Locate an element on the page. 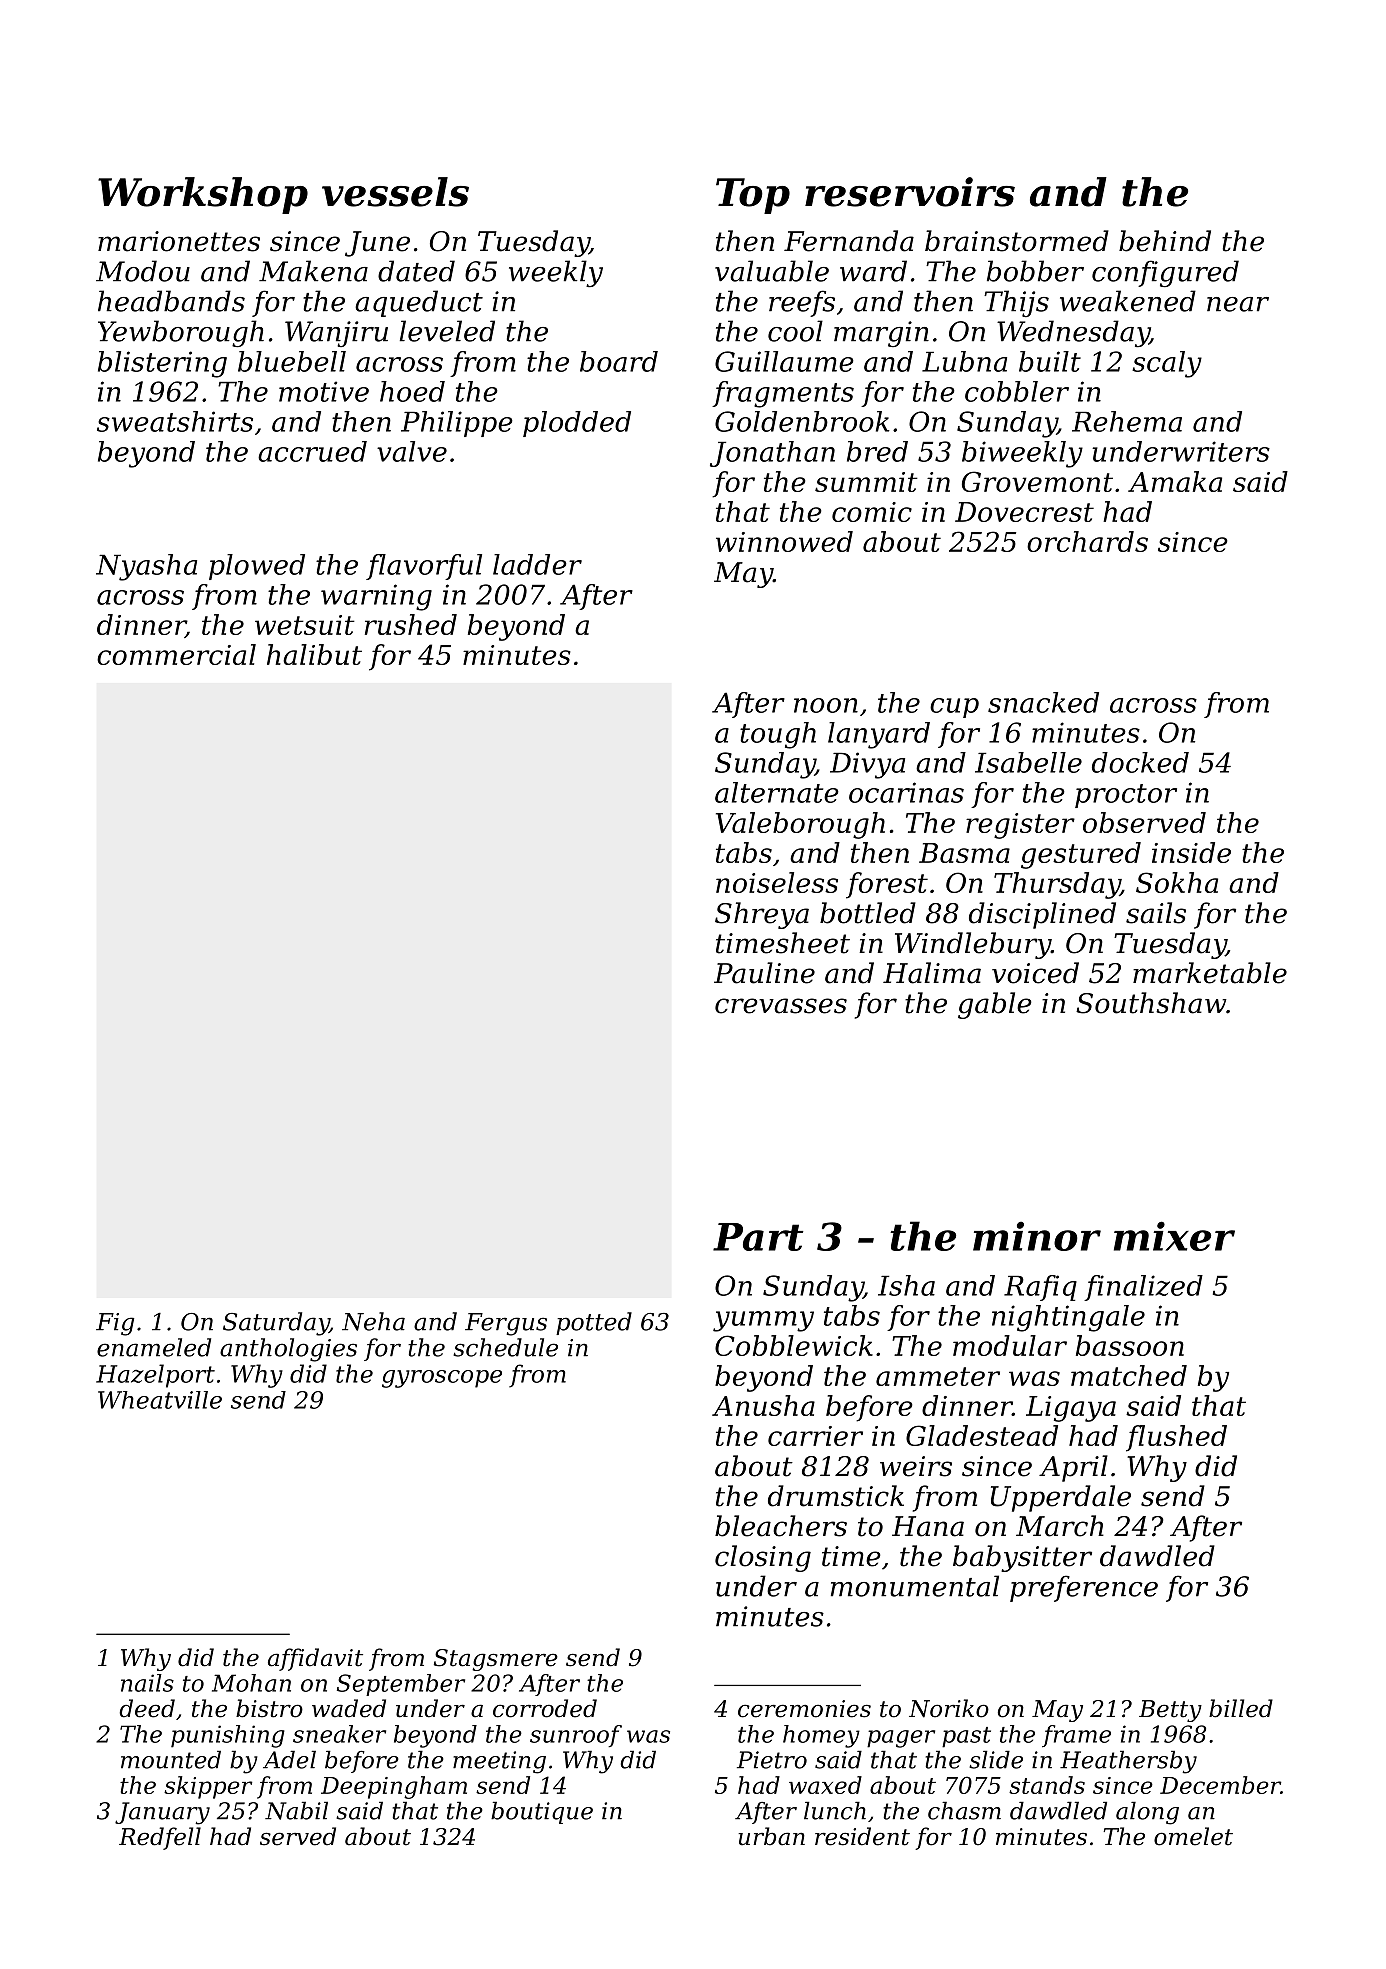 Image resolution: width=1386 pixels, height=1969 pixels. resident is located at coordinates (862, 1836).
